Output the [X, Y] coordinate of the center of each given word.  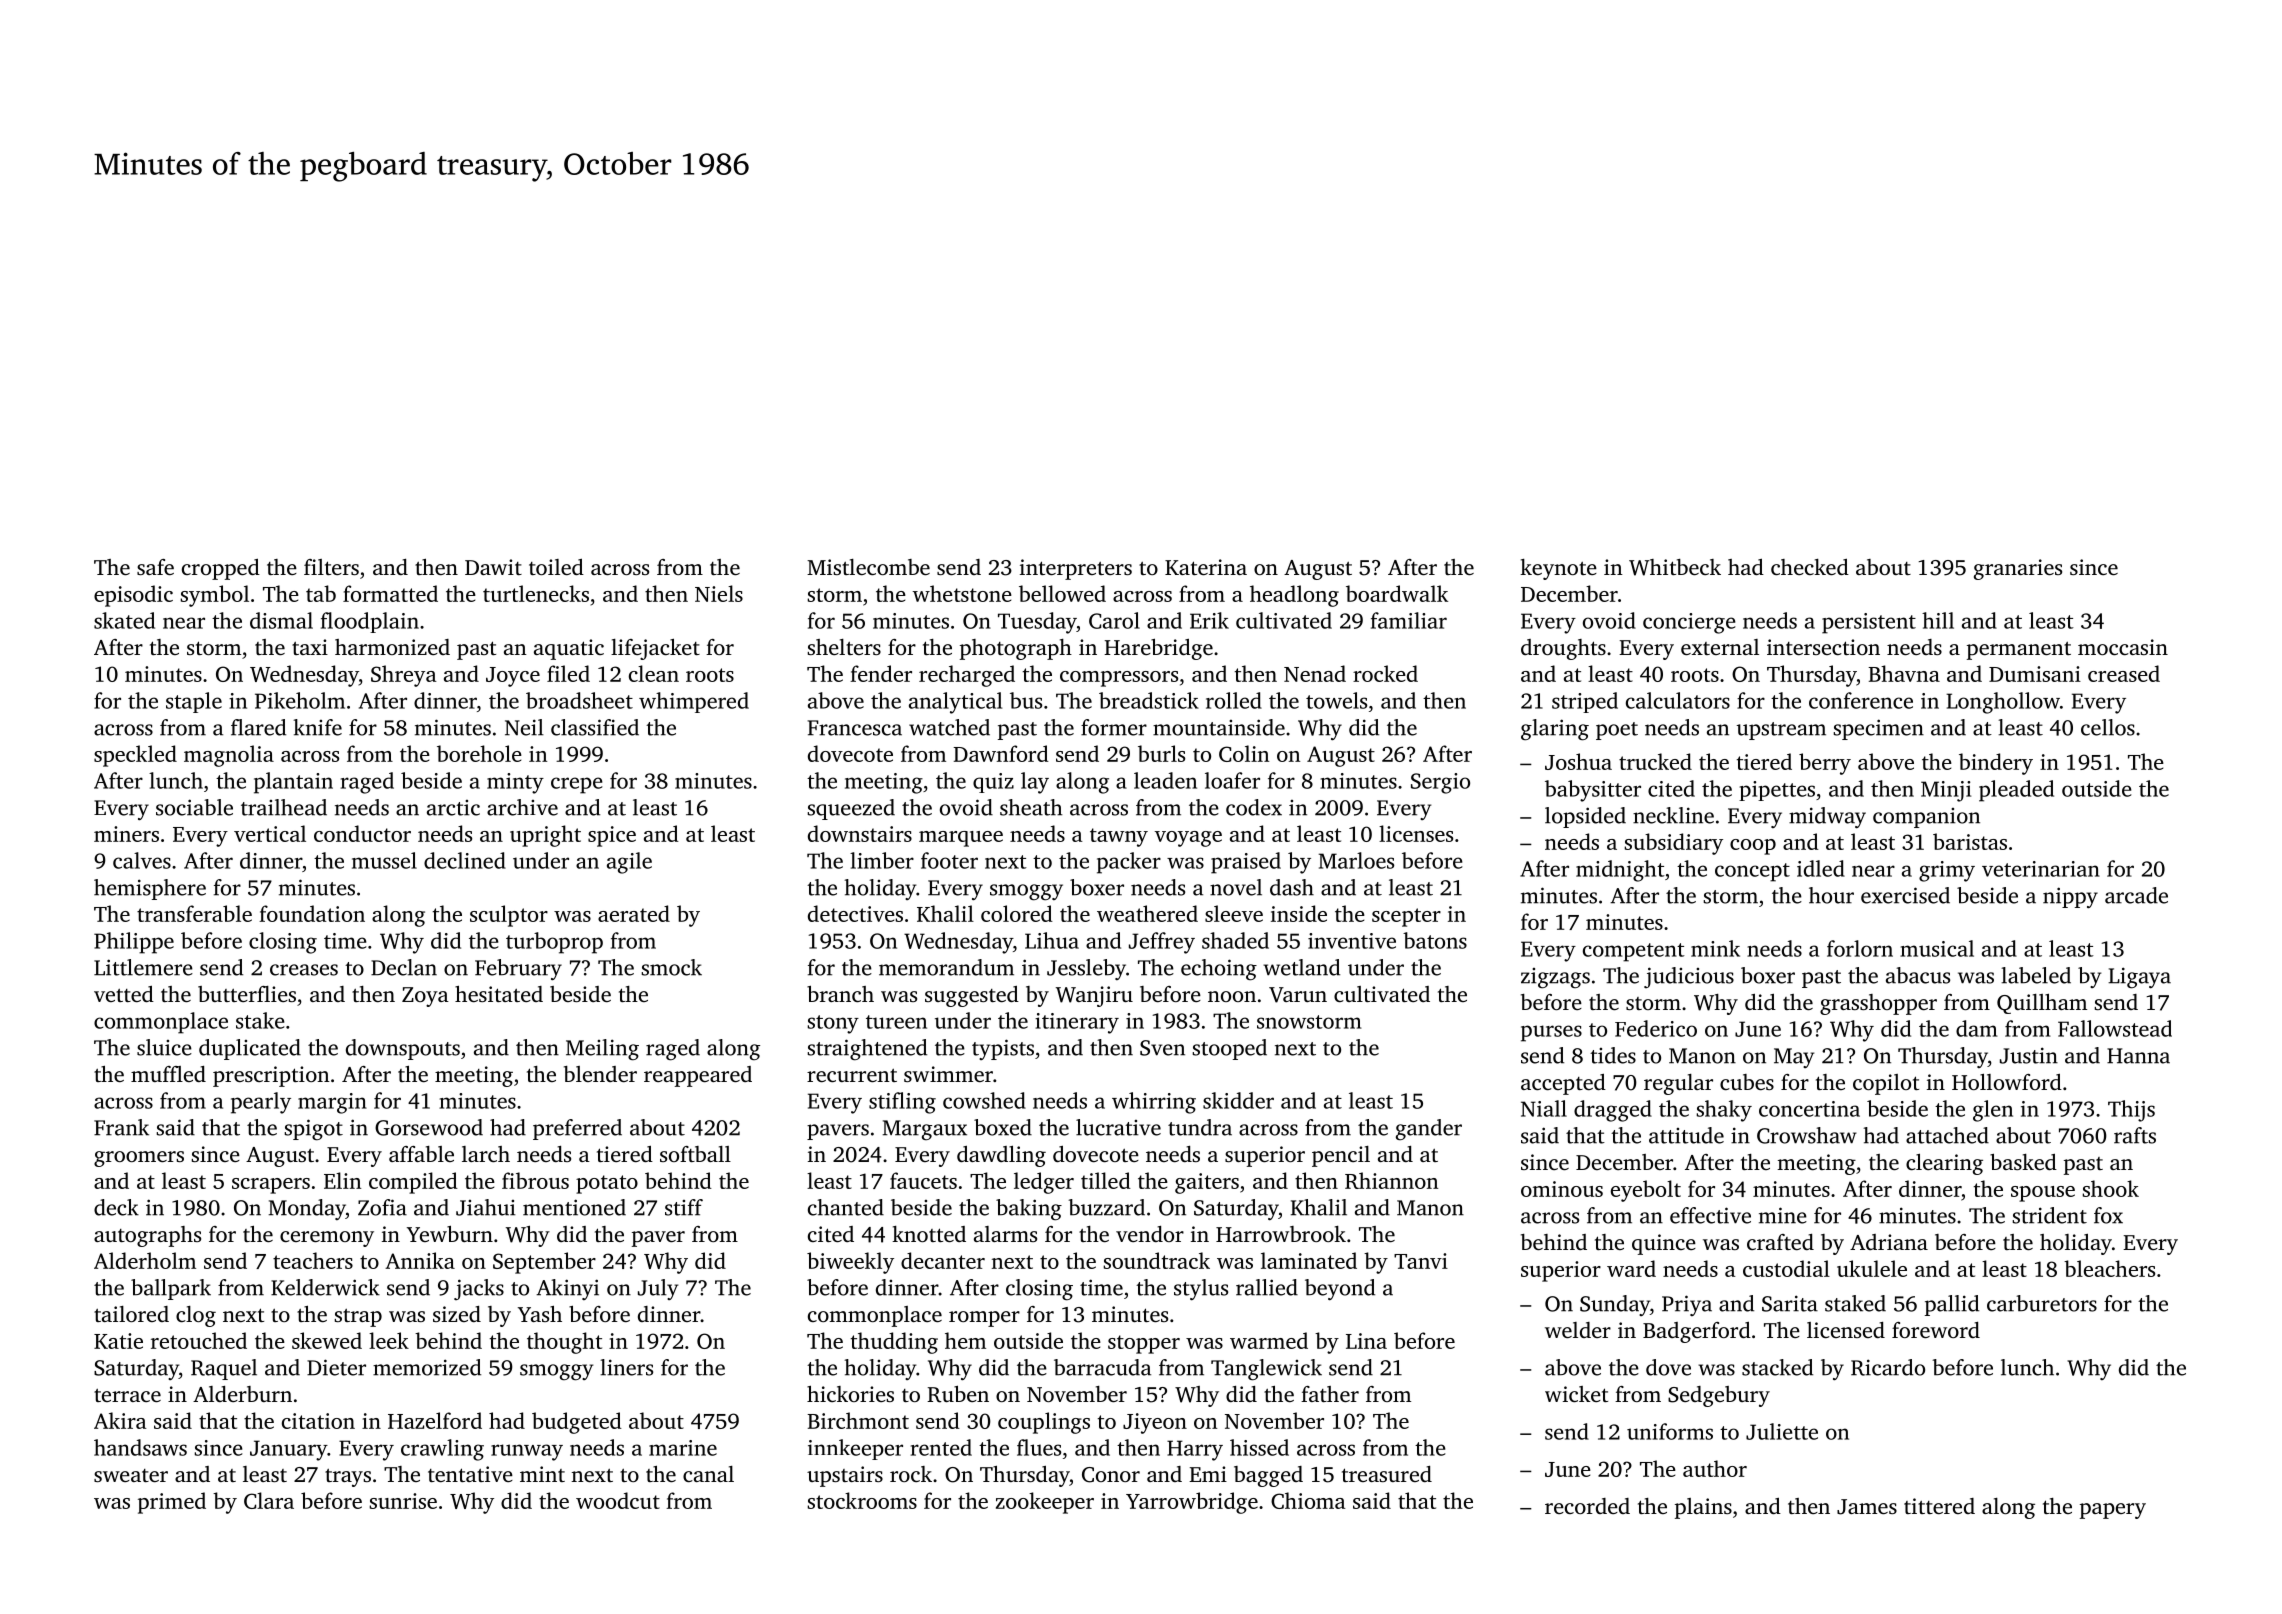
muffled [168, 1074]
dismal [281, 620]
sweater [131, 1475]
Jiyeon [1155, 1423]
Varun [1298, 995]
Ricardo [1888, 1367]
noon [1232, 996]
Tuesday [1037, 623]
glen [1993, 1111]
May [1794, 1058]
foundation [312, 913]
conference [1861, 700]
